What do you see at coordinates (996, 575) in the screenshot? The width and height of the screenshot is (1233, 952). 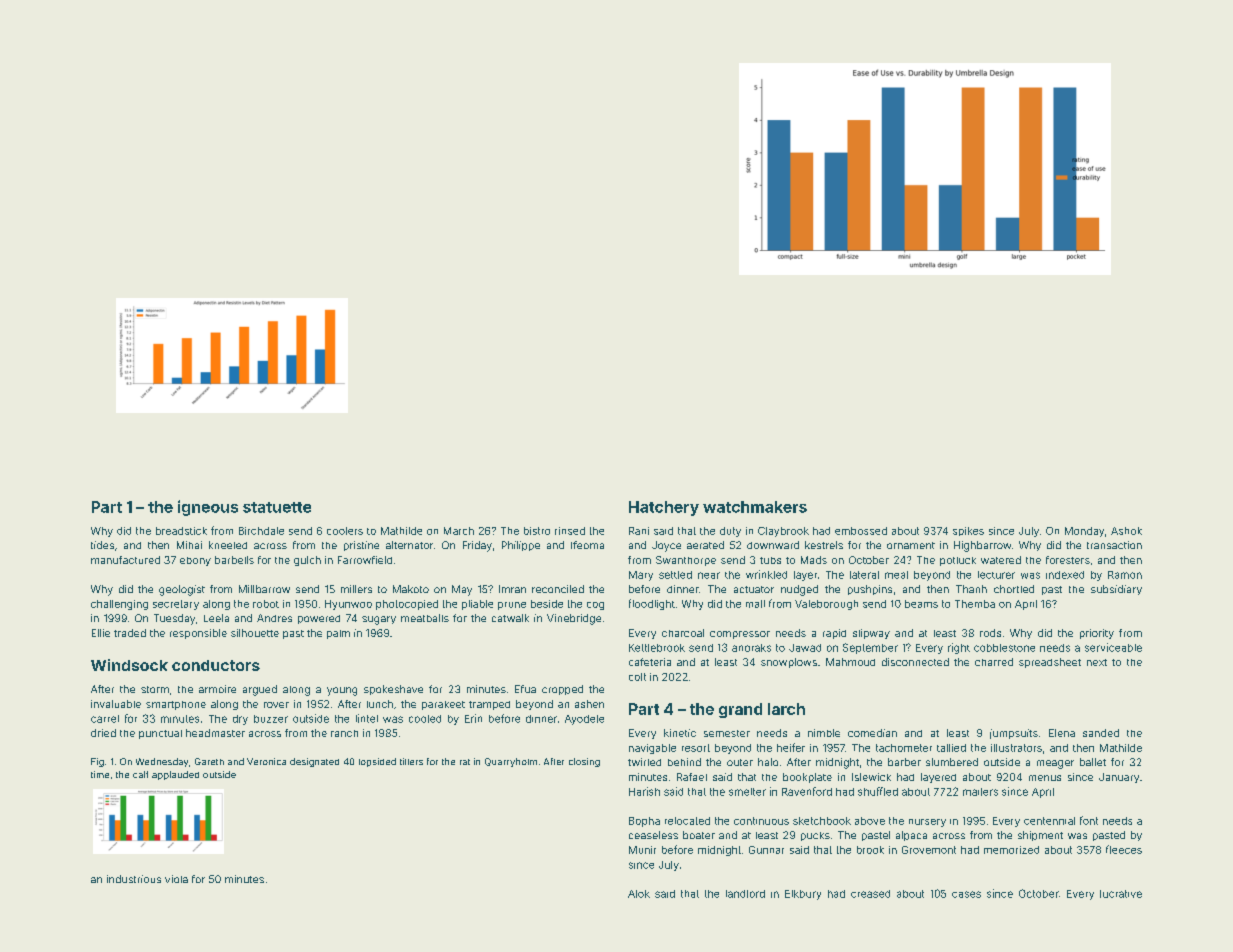 I see `lecturer` at bounding box center [996, 575].
